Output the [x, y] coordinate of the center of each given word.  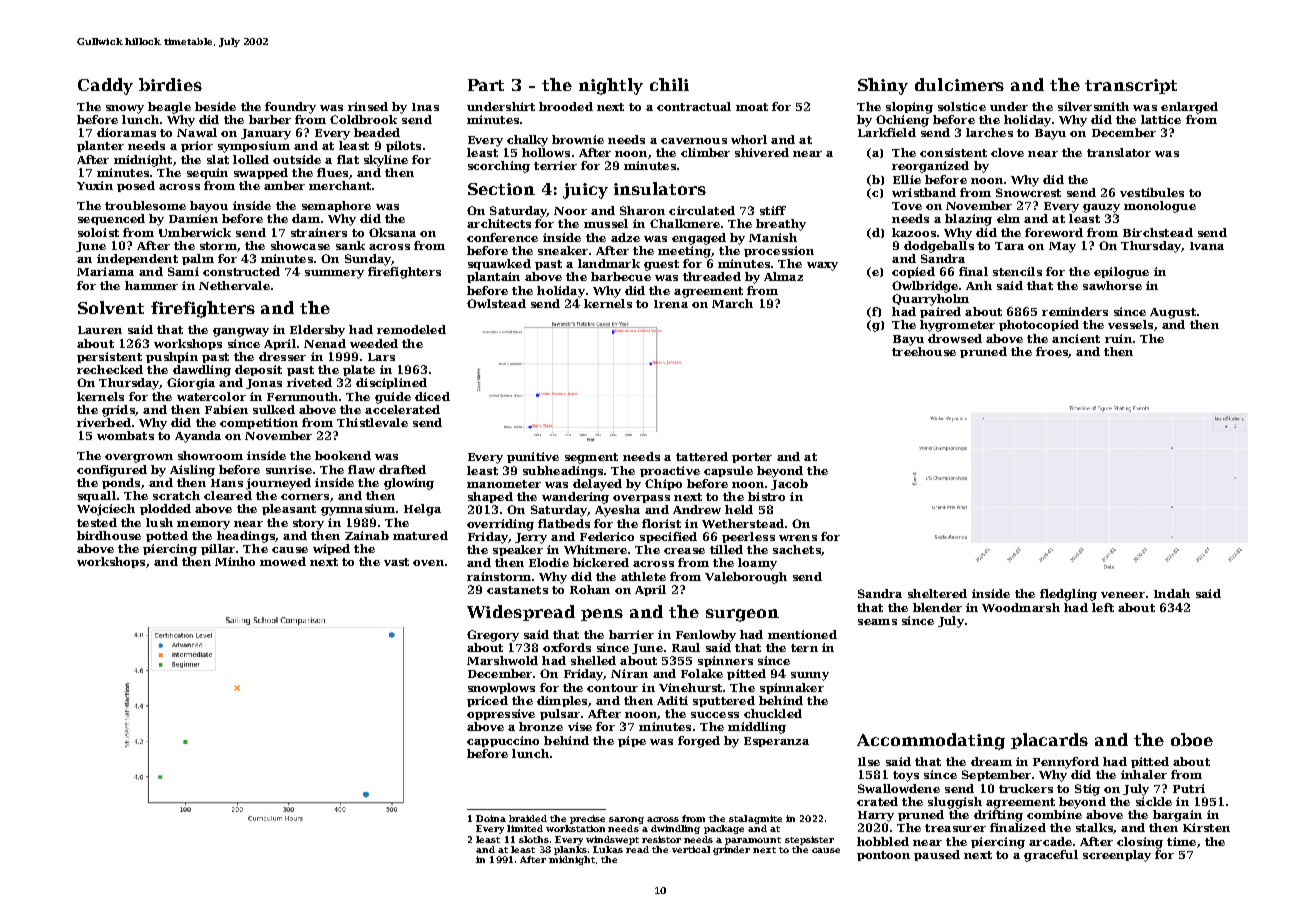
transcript [1131, 86]
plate [359, 370]
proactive [670, 471]
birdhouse [109, 535]
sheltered [937, 593]
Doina [491, 818]
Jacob [789, 484]
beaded [377, 132]
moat [752, 107]
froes [1052, 351]
